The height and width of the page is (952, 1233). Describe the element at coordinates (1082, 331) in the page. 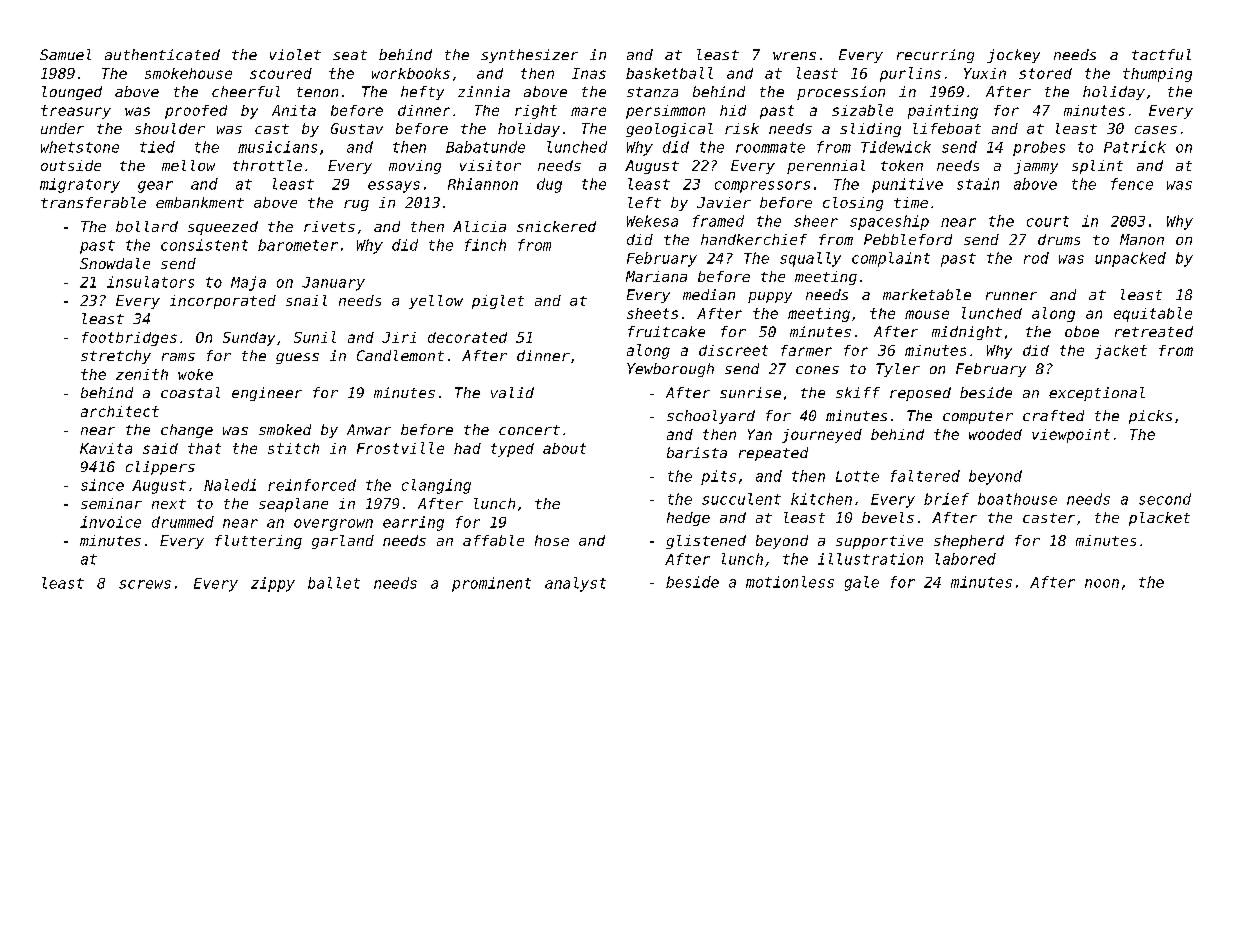

I see `oboe` at that location.
